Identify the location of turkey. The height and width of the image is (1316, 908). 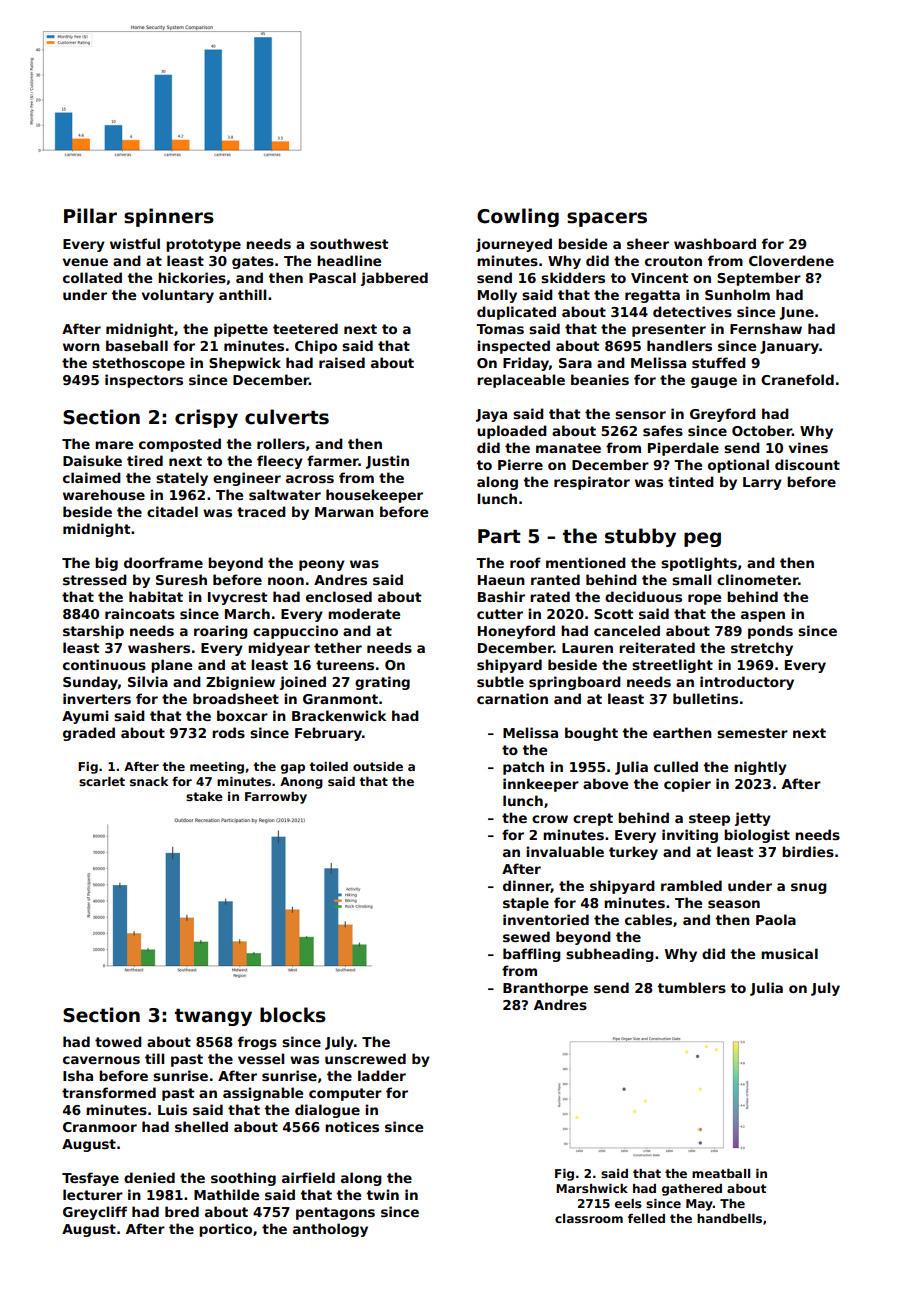
(633, 853).
